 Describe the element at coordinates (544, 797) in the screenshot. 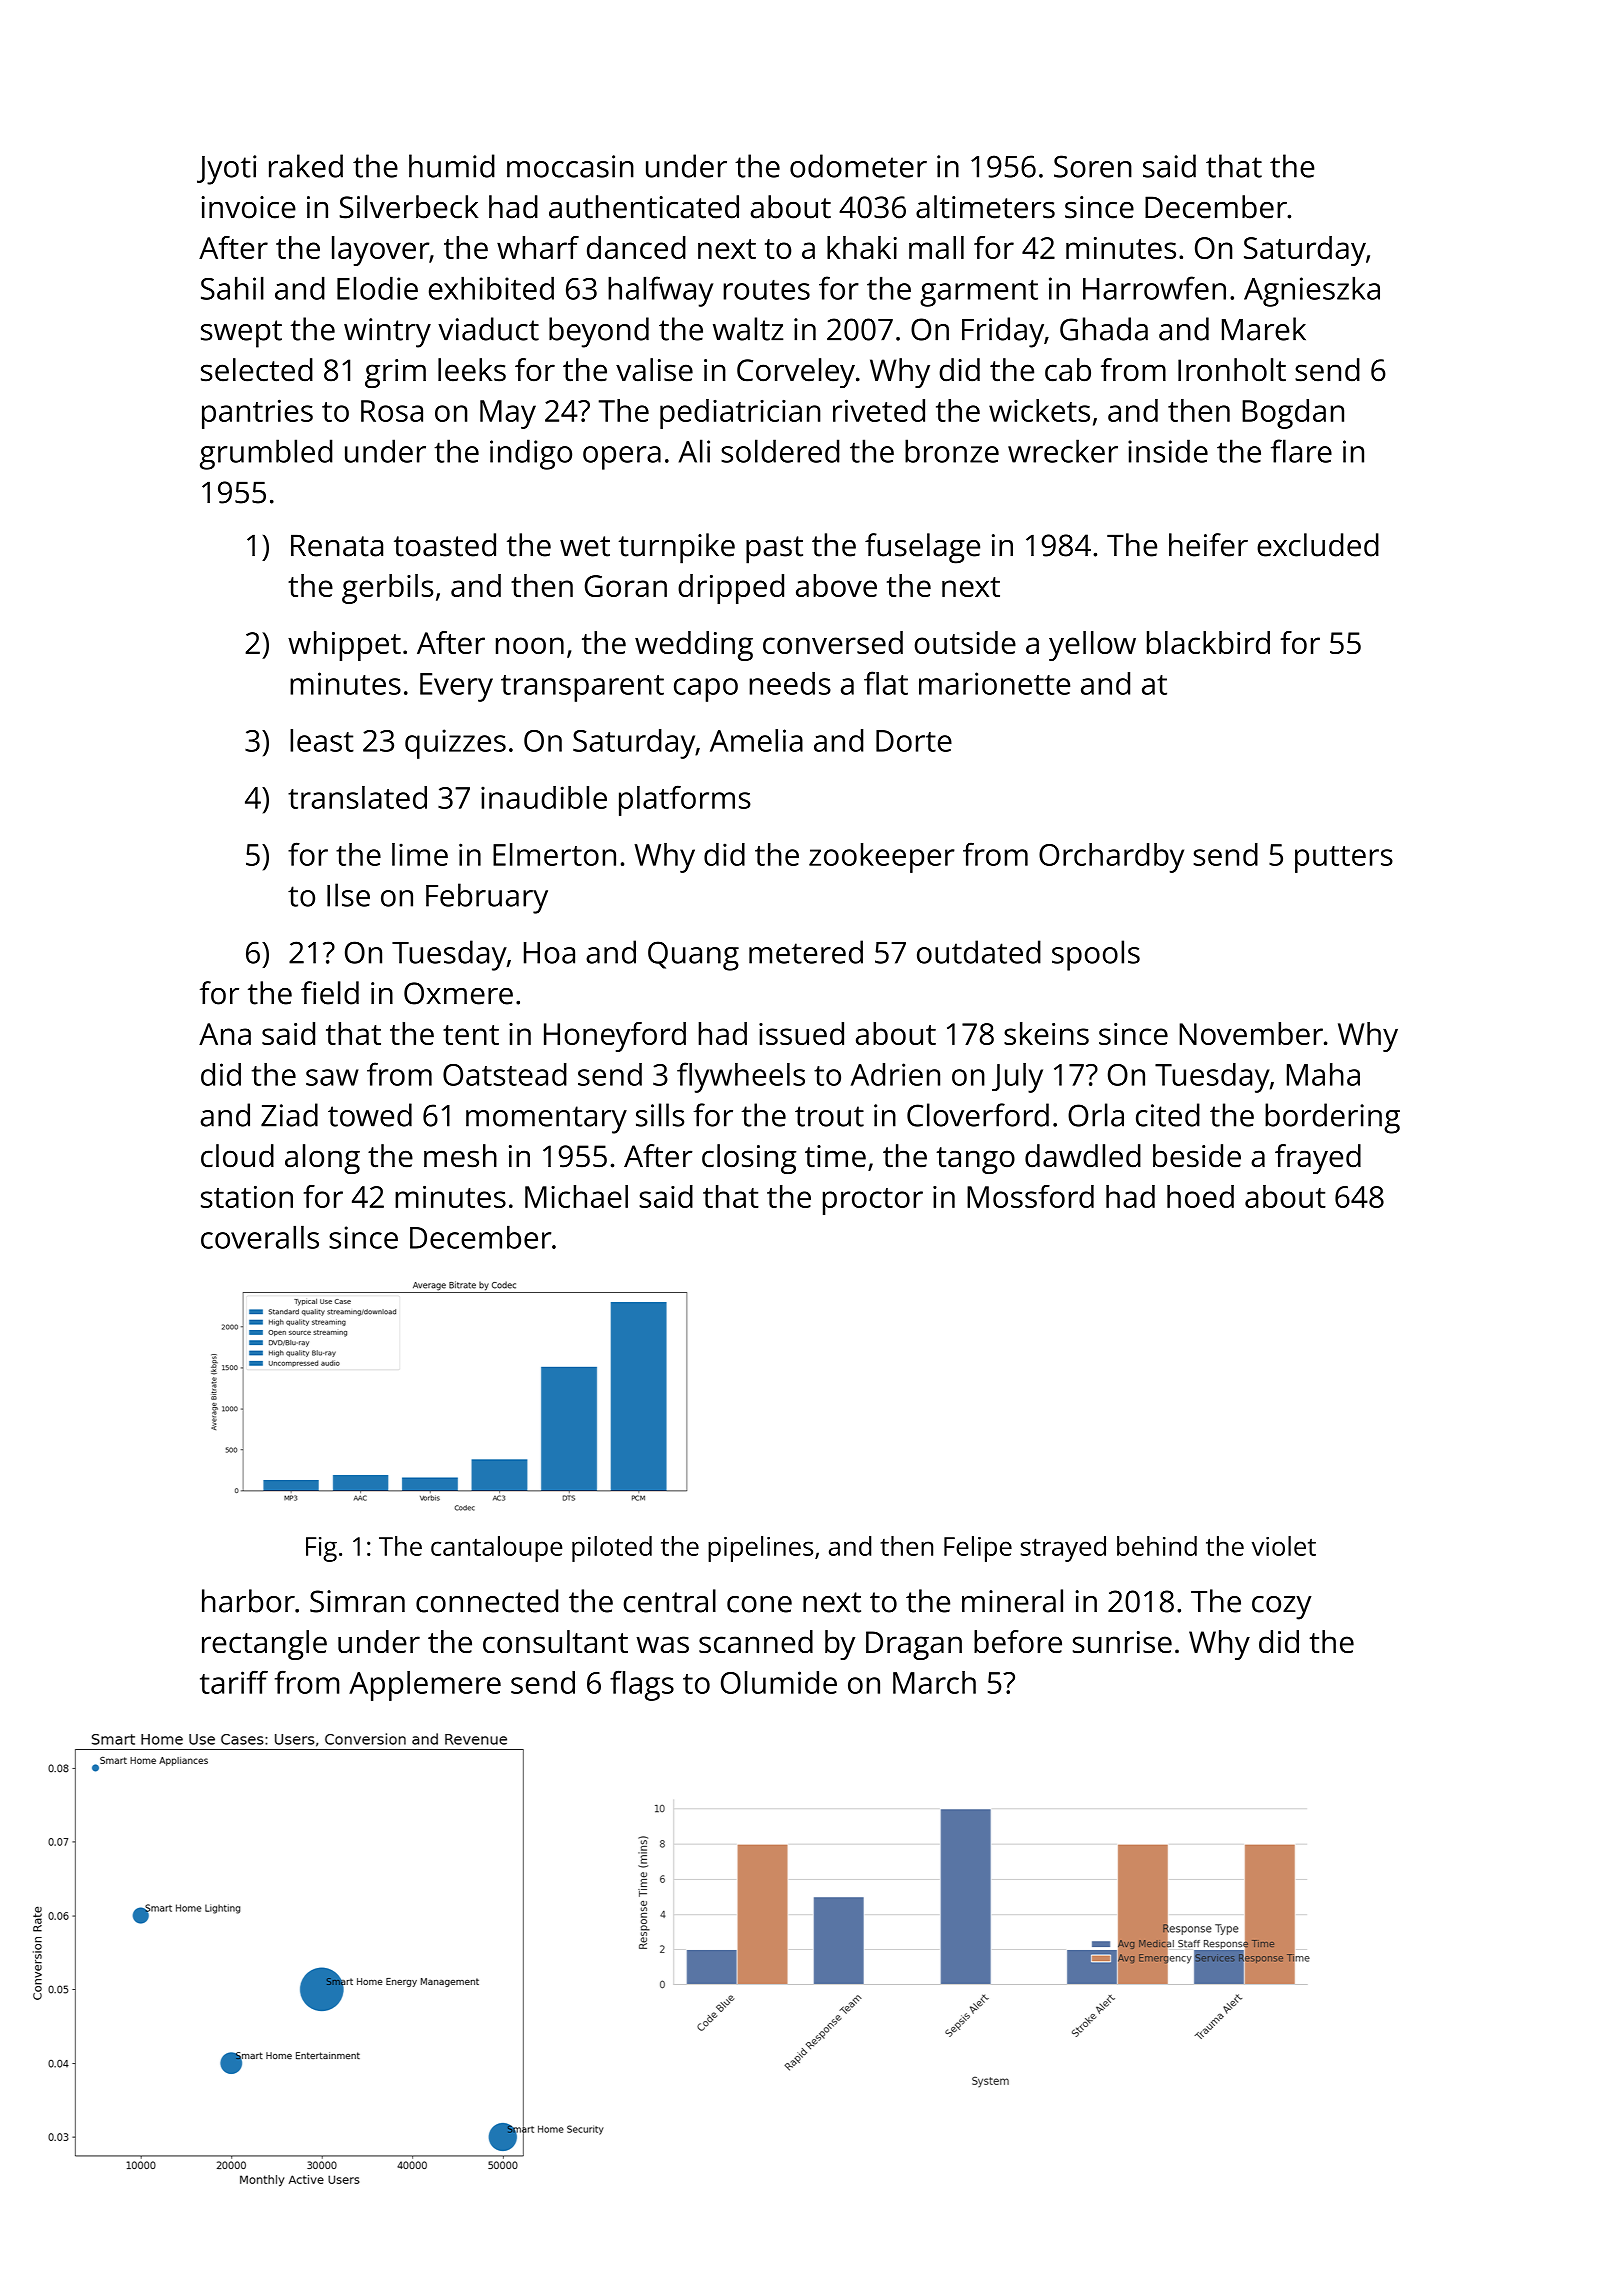

I see `inaudible` at that location.
